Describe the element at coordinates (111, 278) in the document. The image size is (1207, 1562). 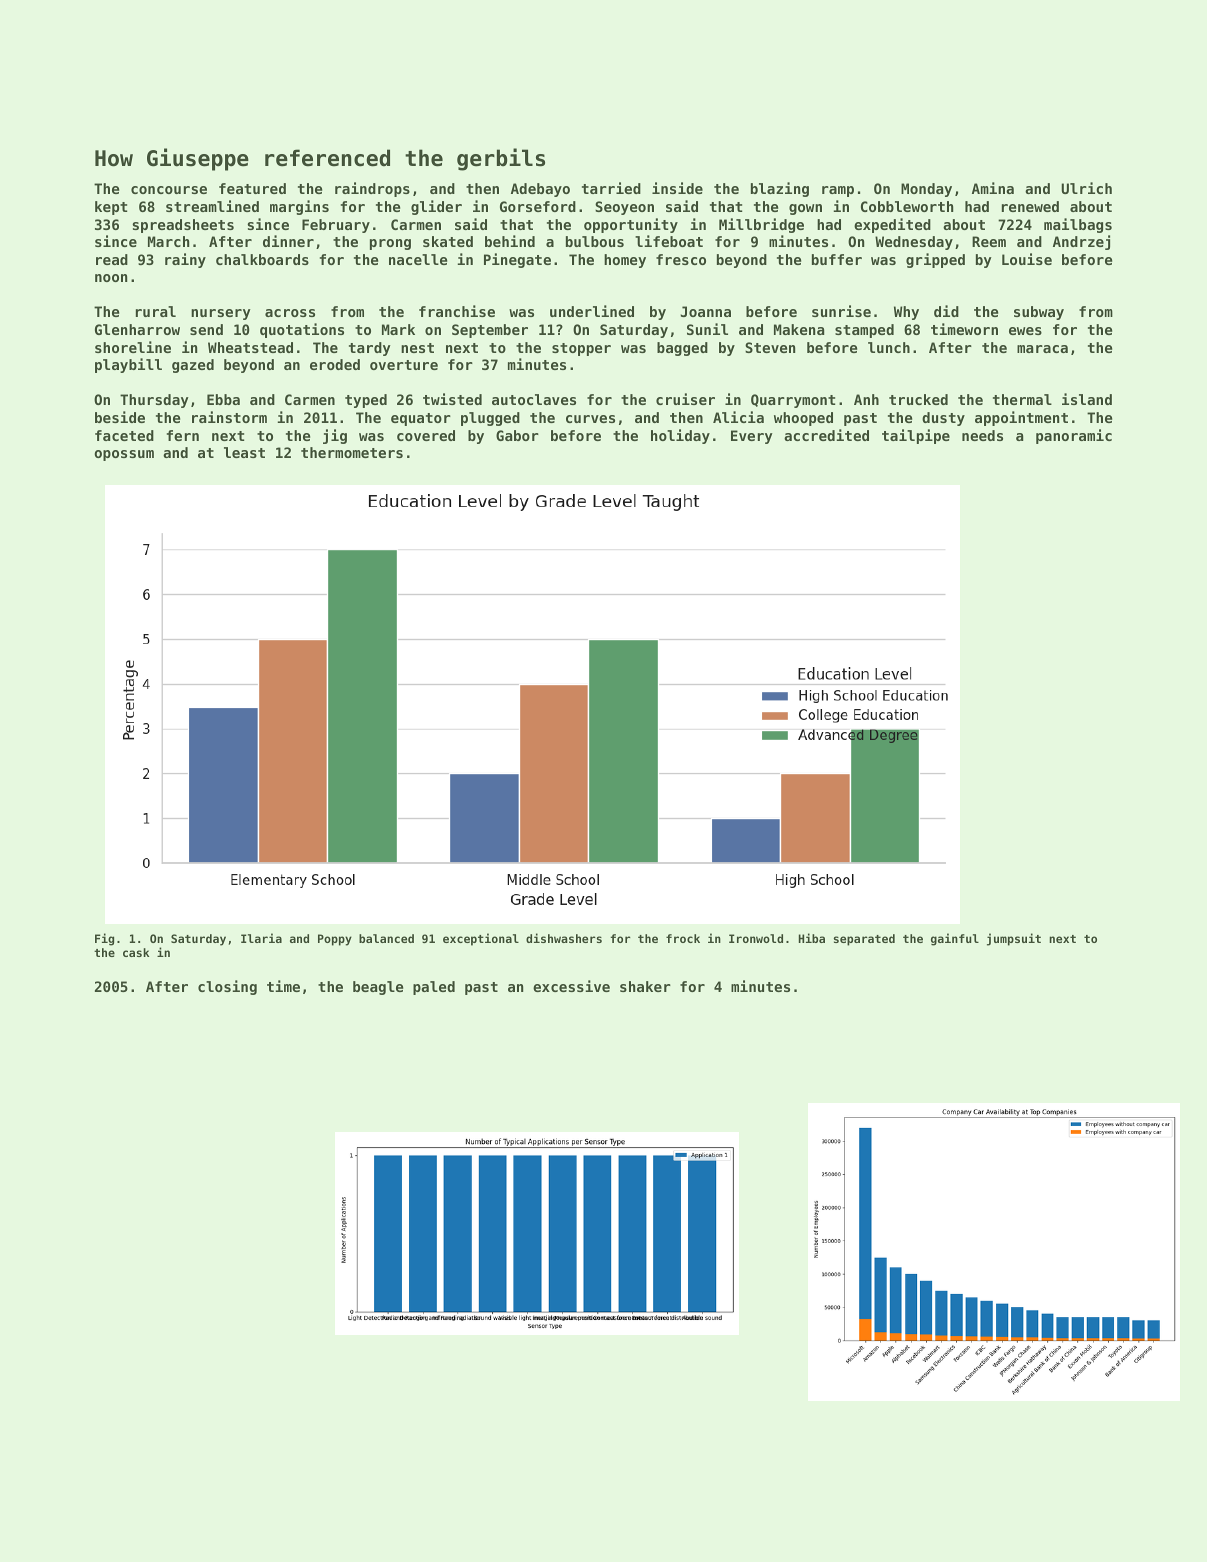
I see `noon` at that location.
